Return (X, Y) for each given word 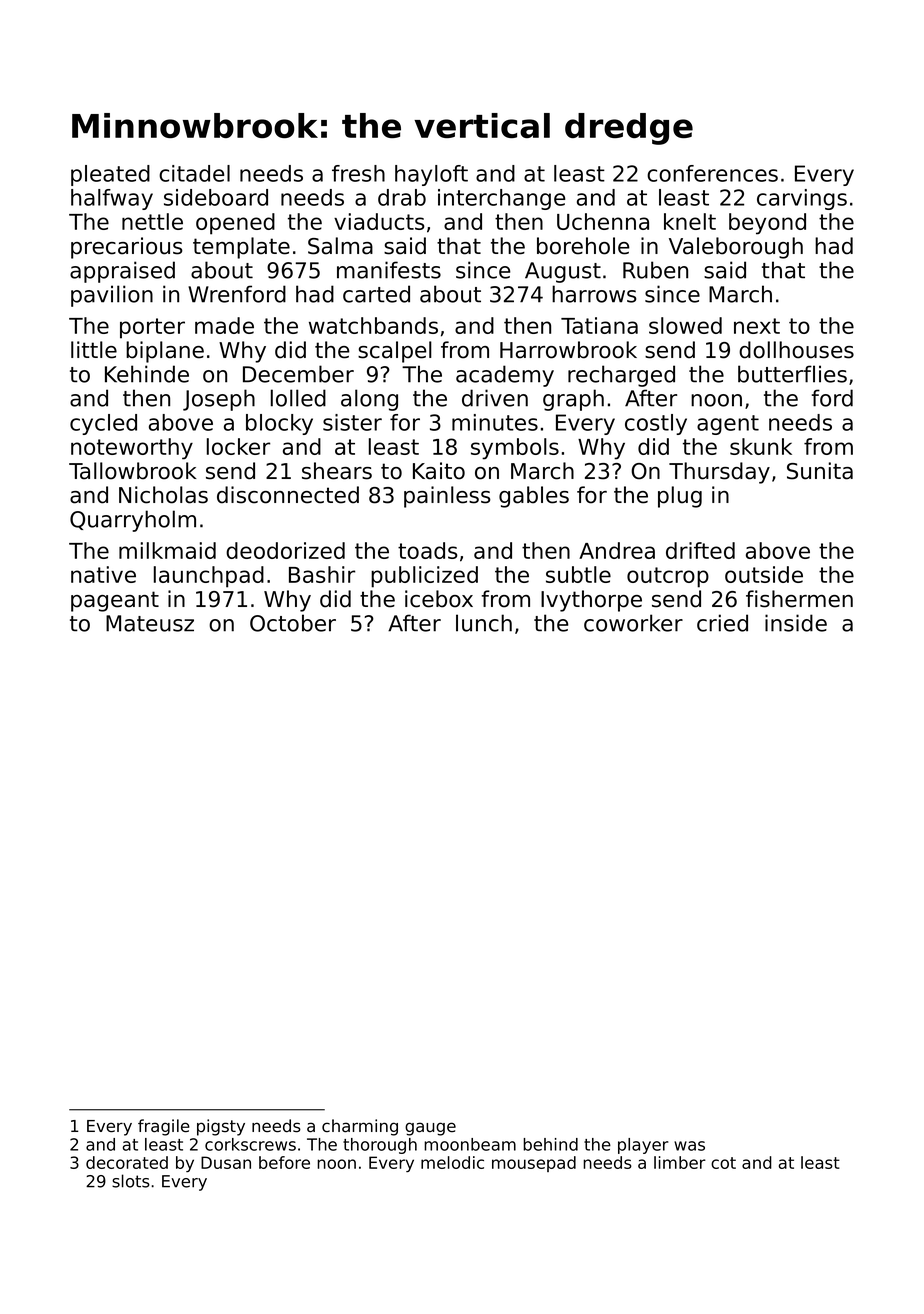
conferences (712, 173)
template (241, 248)
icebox (439, 599)
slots (131, 1181)
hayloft (431, 175)
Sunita (820, 471)
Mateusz (150, 623)
